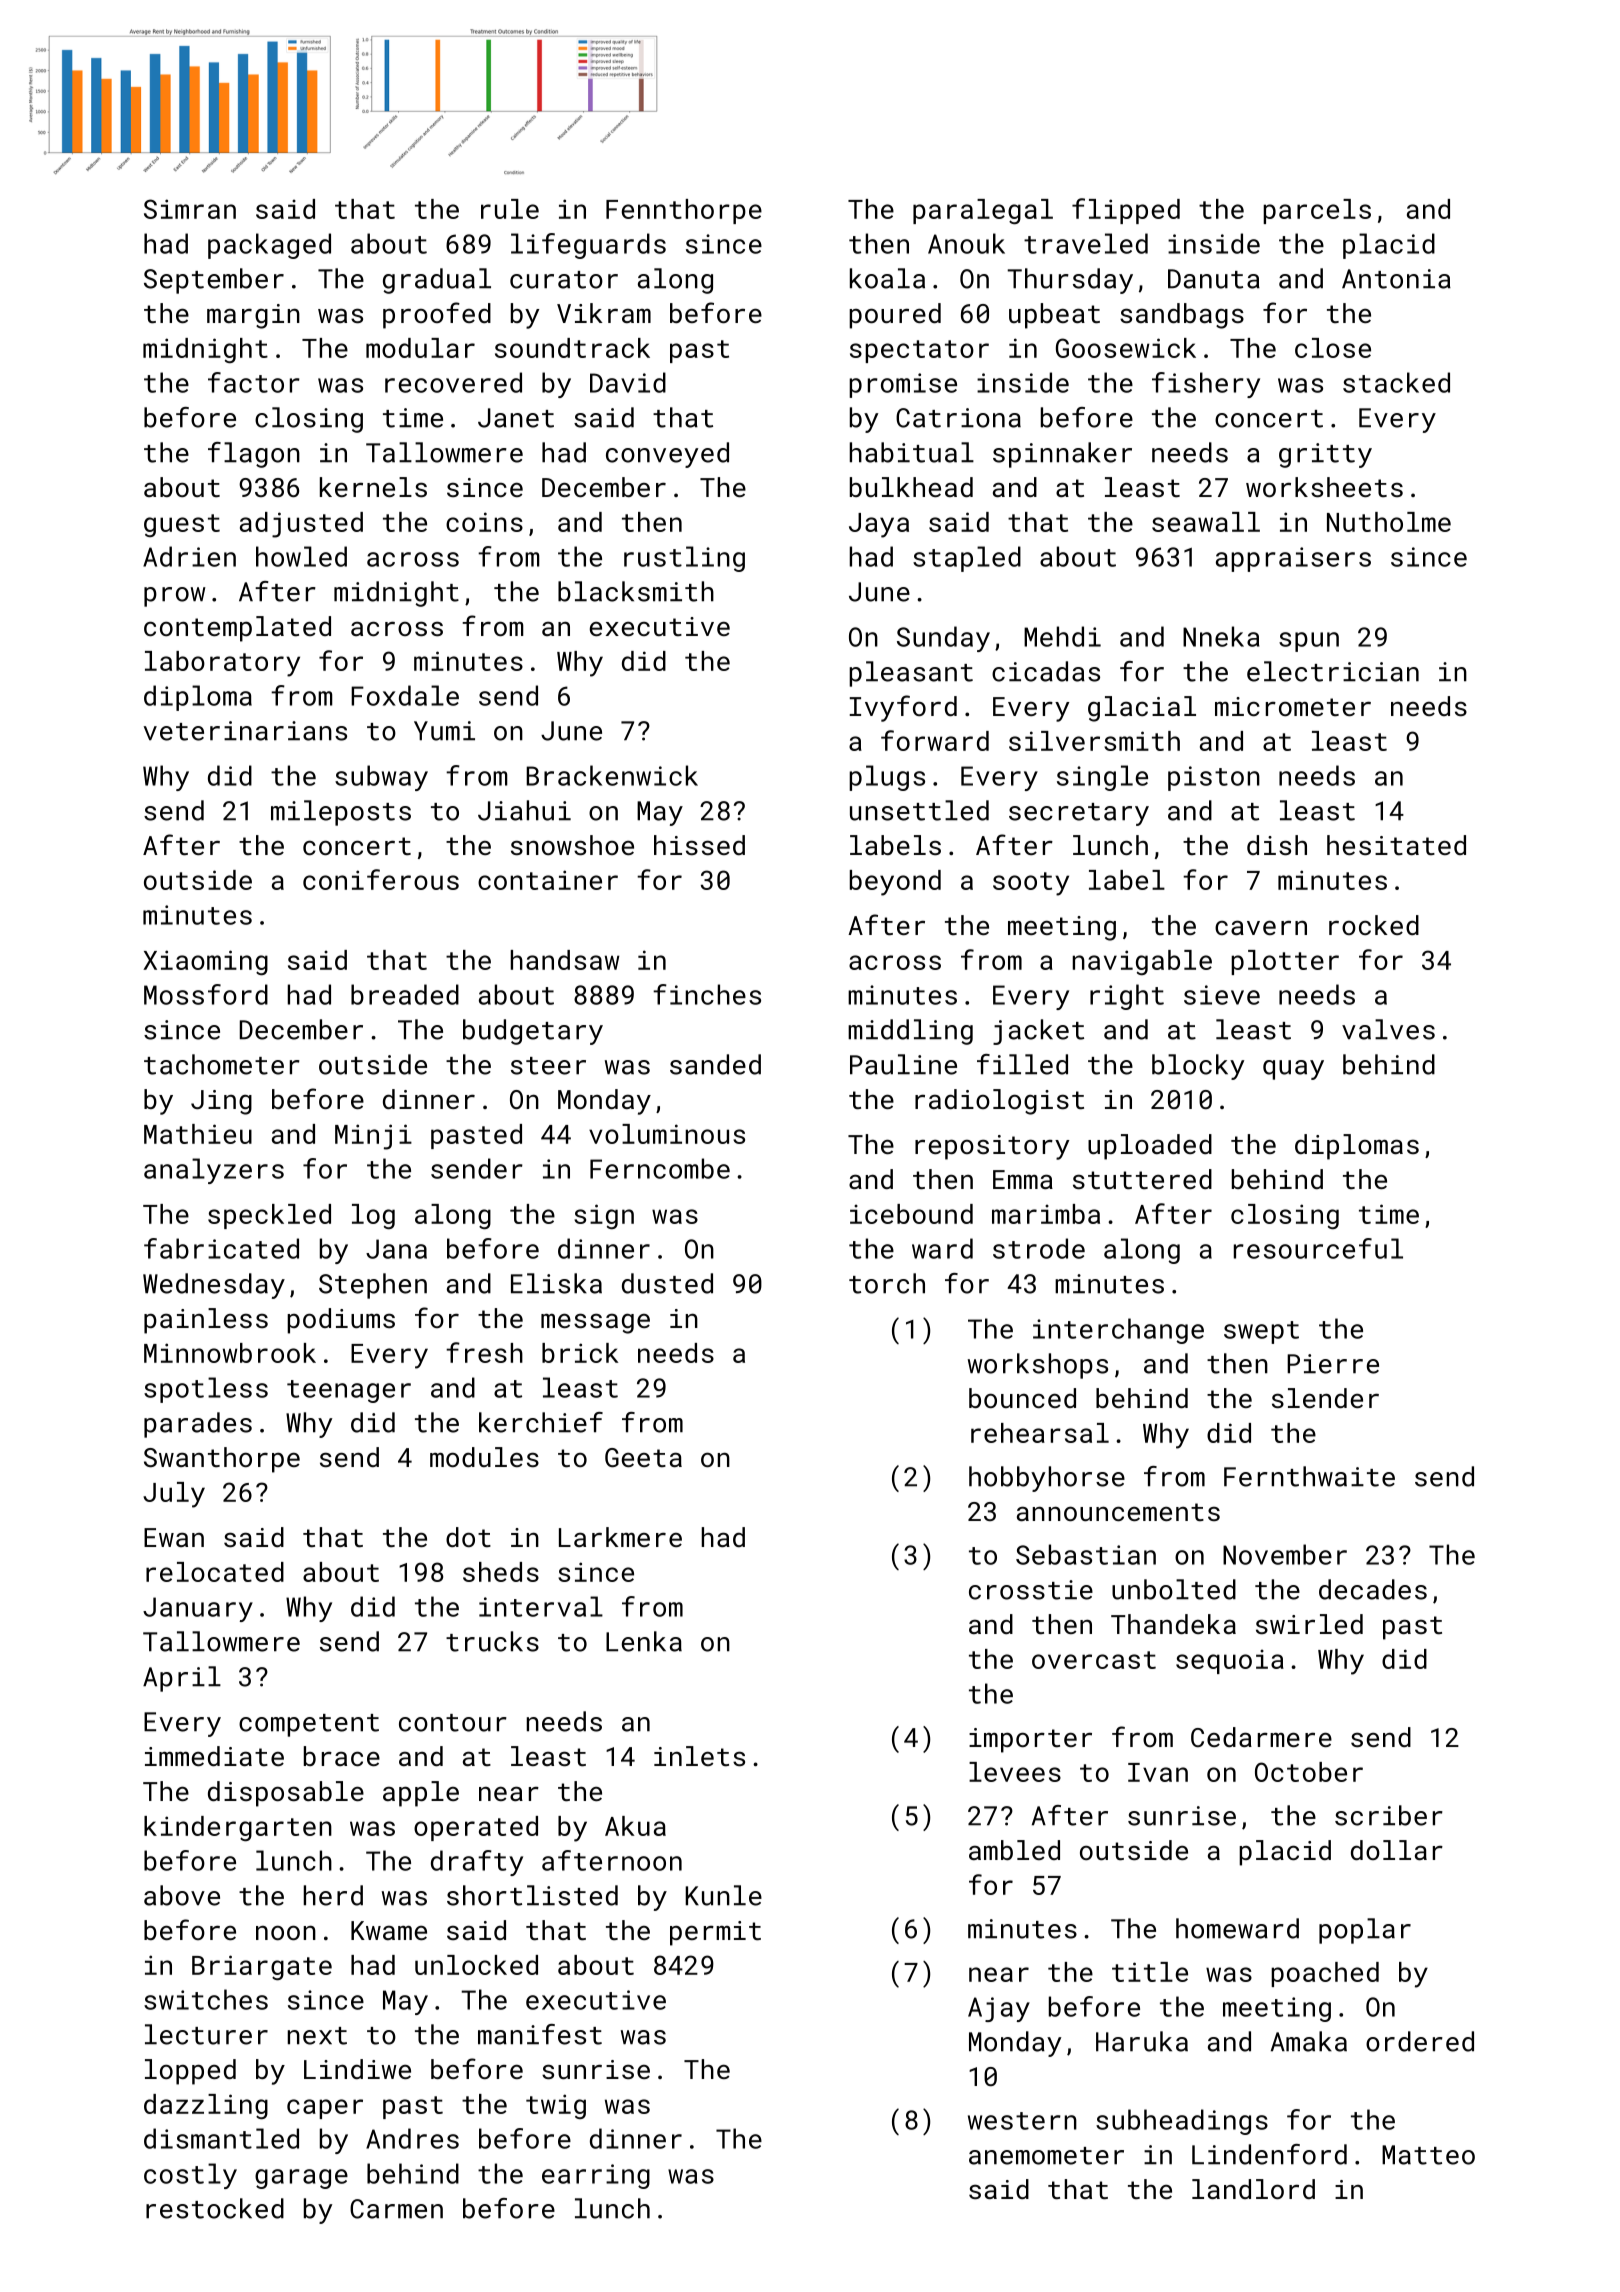  Describe the element at coordinates (1046, 2156) in the document. I see `anemometer` at that location.
